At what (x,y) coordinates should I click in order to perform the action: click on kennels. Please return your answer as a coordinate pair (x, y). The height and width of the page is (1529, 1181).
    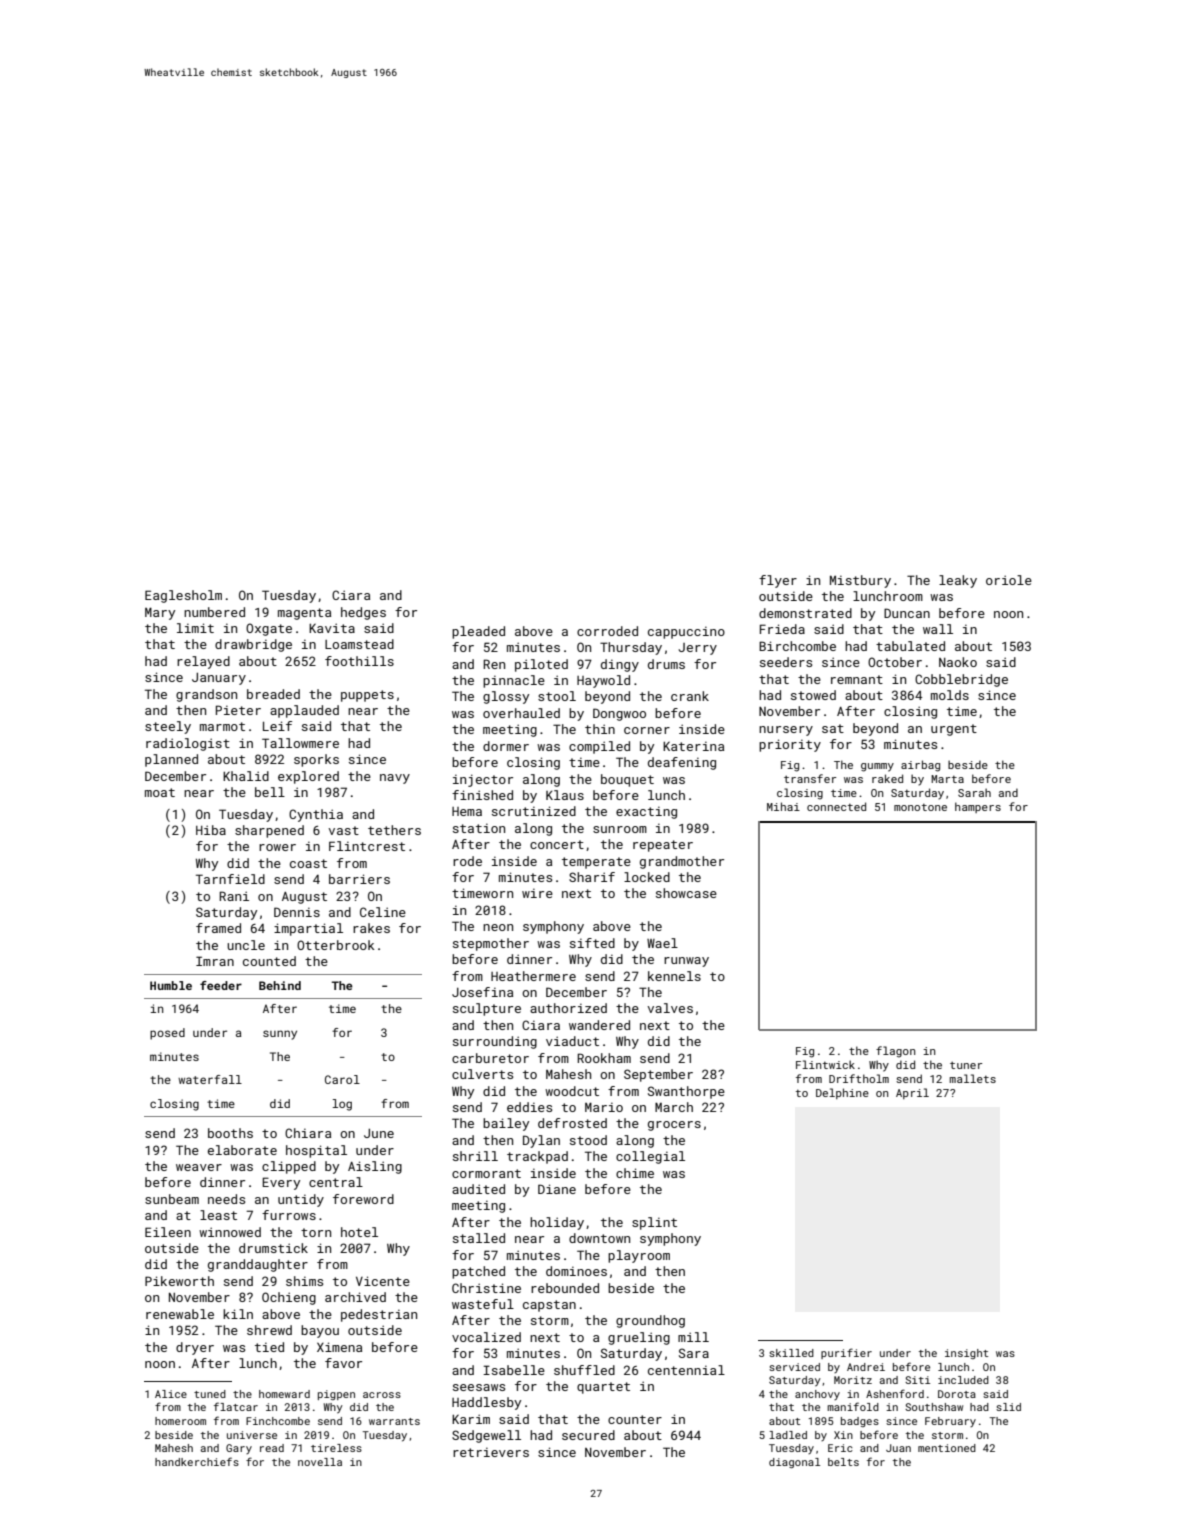
    Looking at the image, I should click on (674, 976).
